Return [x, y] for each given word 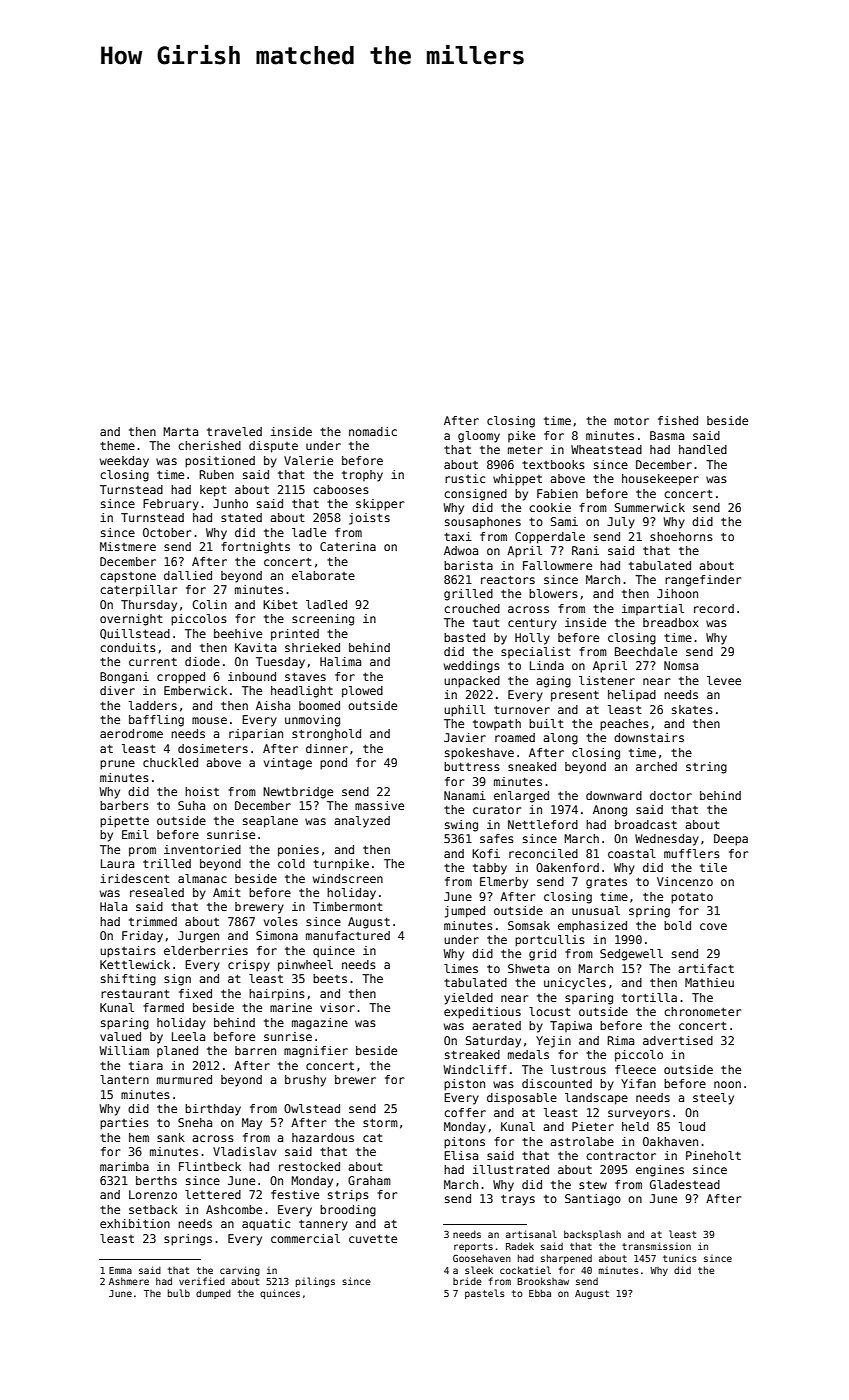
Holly [532, 639]
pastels [485, 1294]
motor [631, 421]
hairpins [277, 995]
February [171, 505]
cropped [181, 678]
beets [330, 978]
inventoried [202, 849]
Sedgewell [631, 955]
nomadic [373, 431]
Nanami [465, 795]
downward [614, 795]
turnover [522, 710]
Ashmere [129, 1281]
